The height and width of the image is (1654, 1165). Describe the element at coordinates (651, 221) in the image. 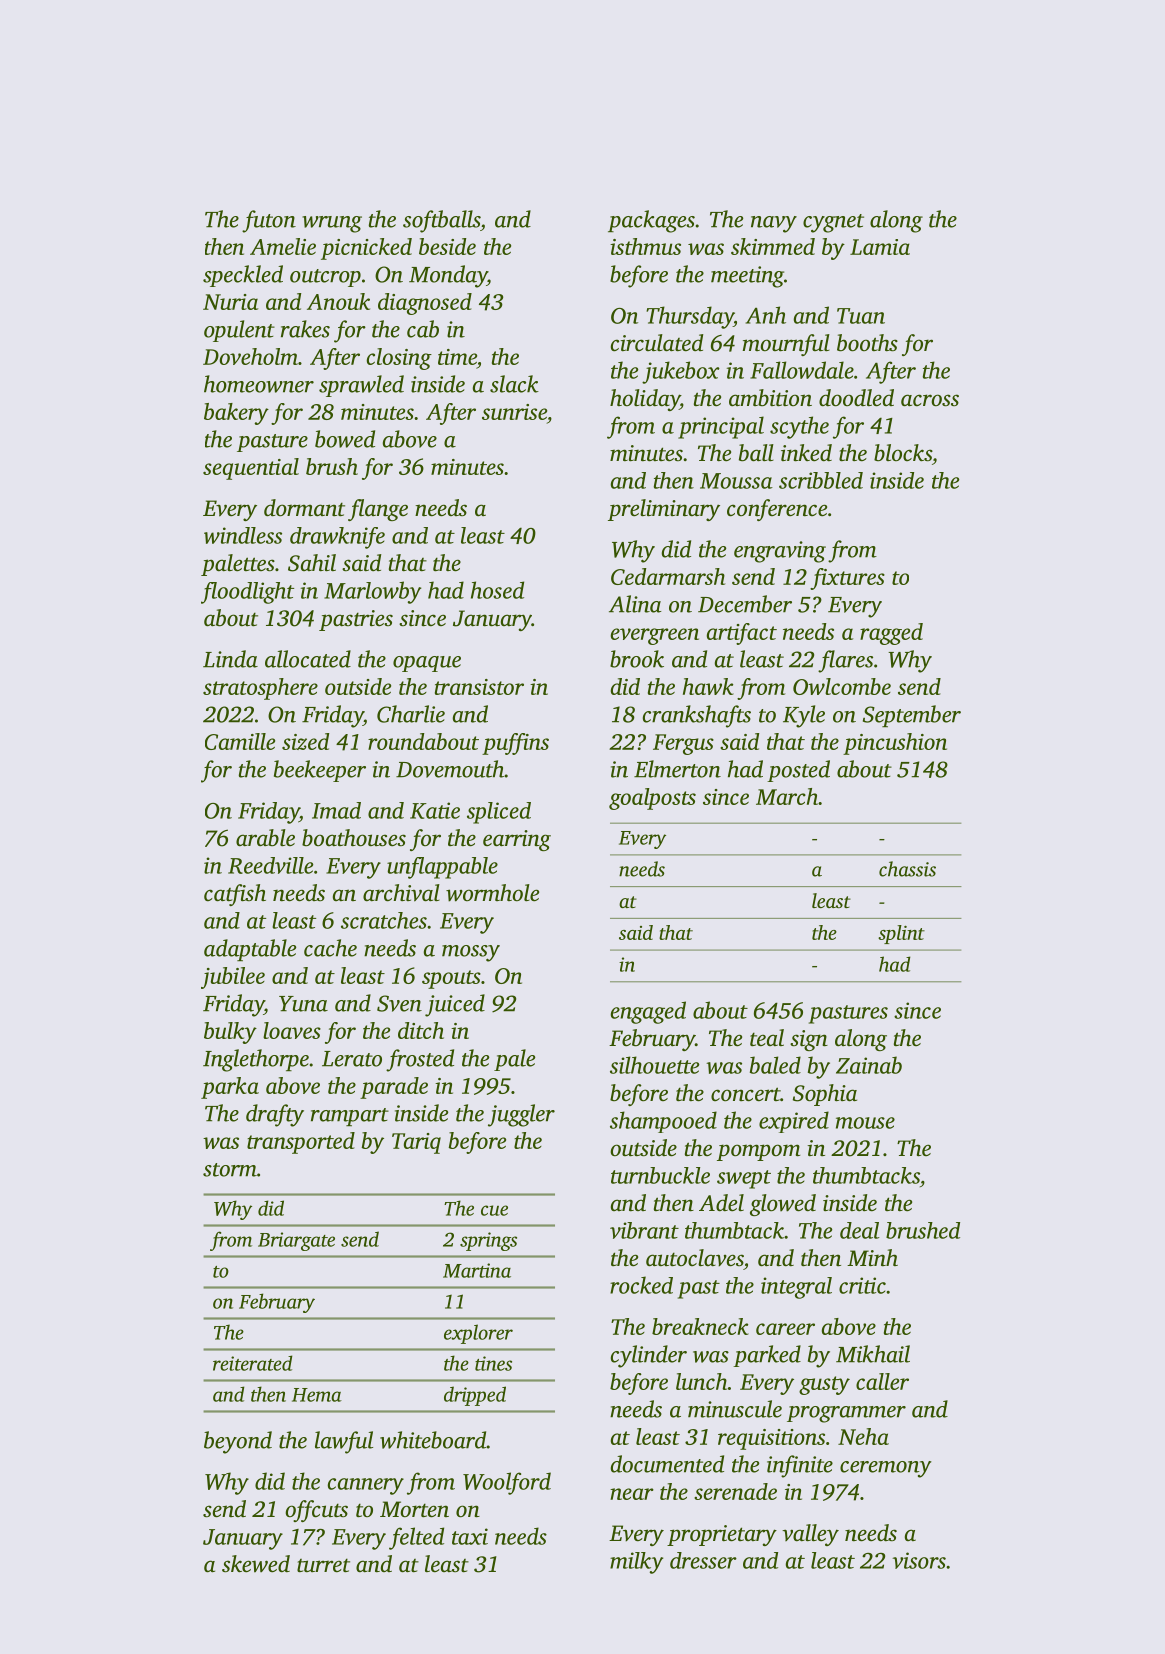

I see `packages` at that location.
